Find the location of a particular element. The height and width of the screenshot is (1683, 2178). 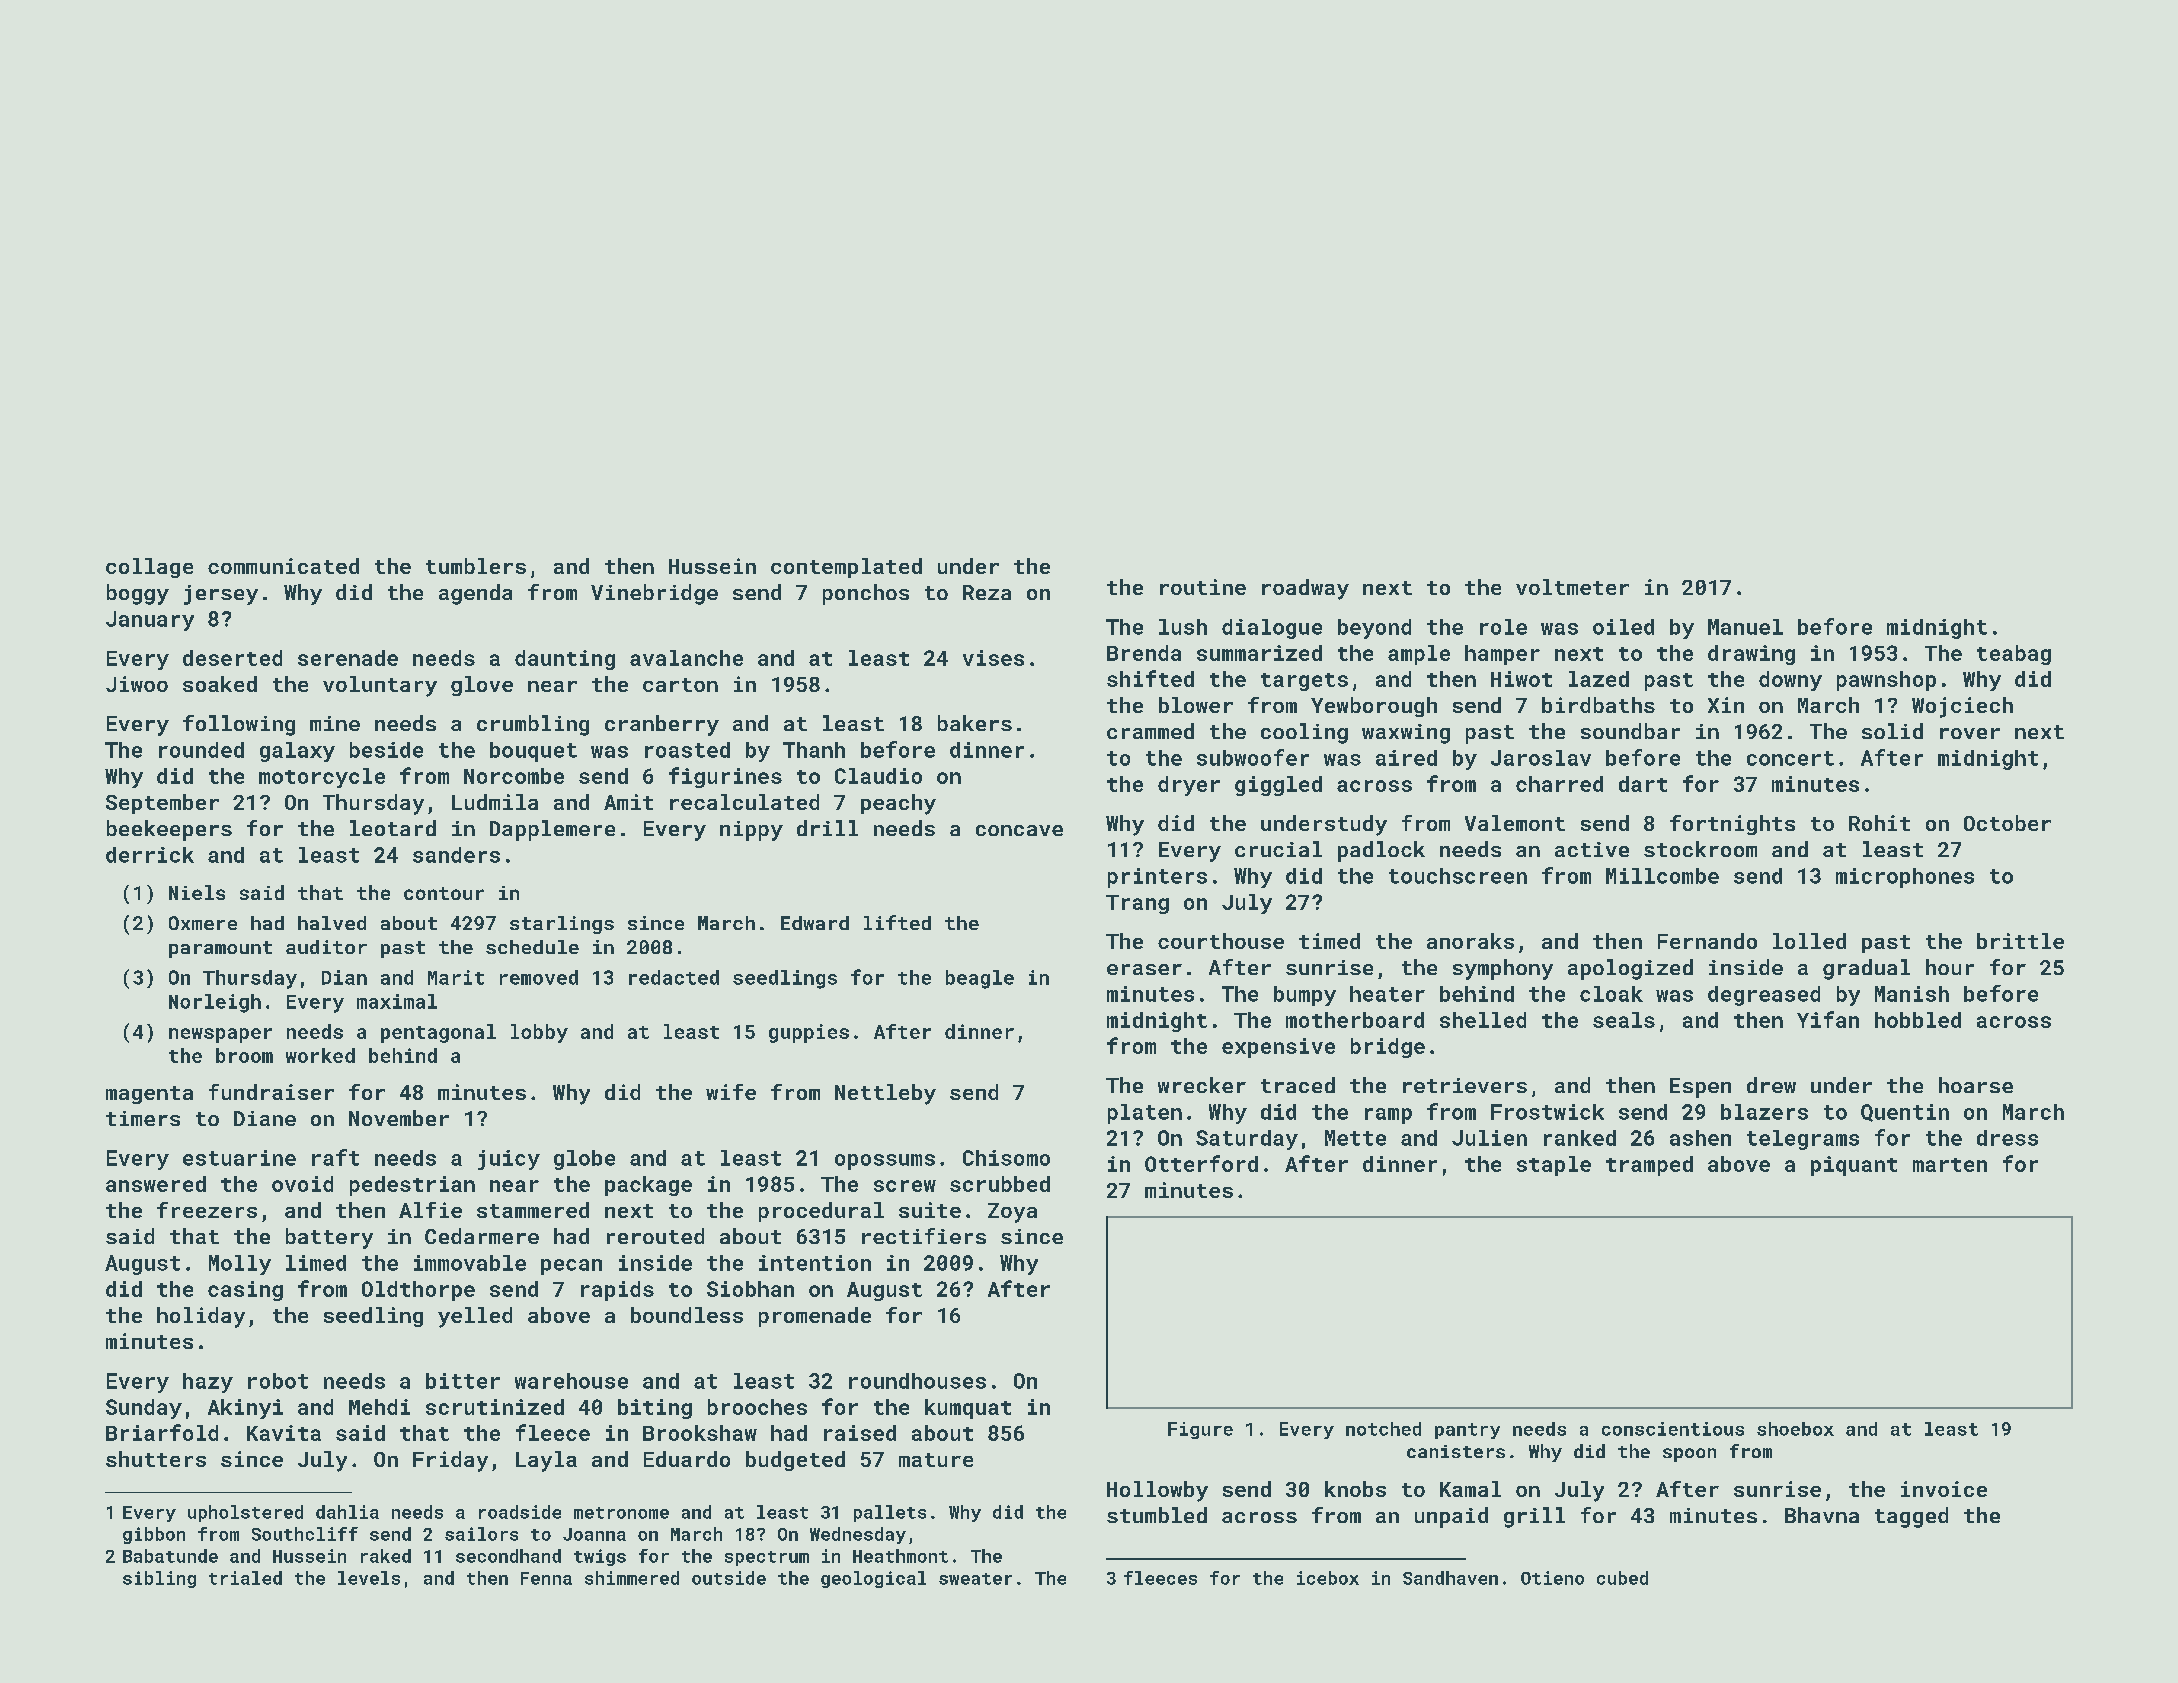

hobbled is located at coordinates (1918, 1020).
